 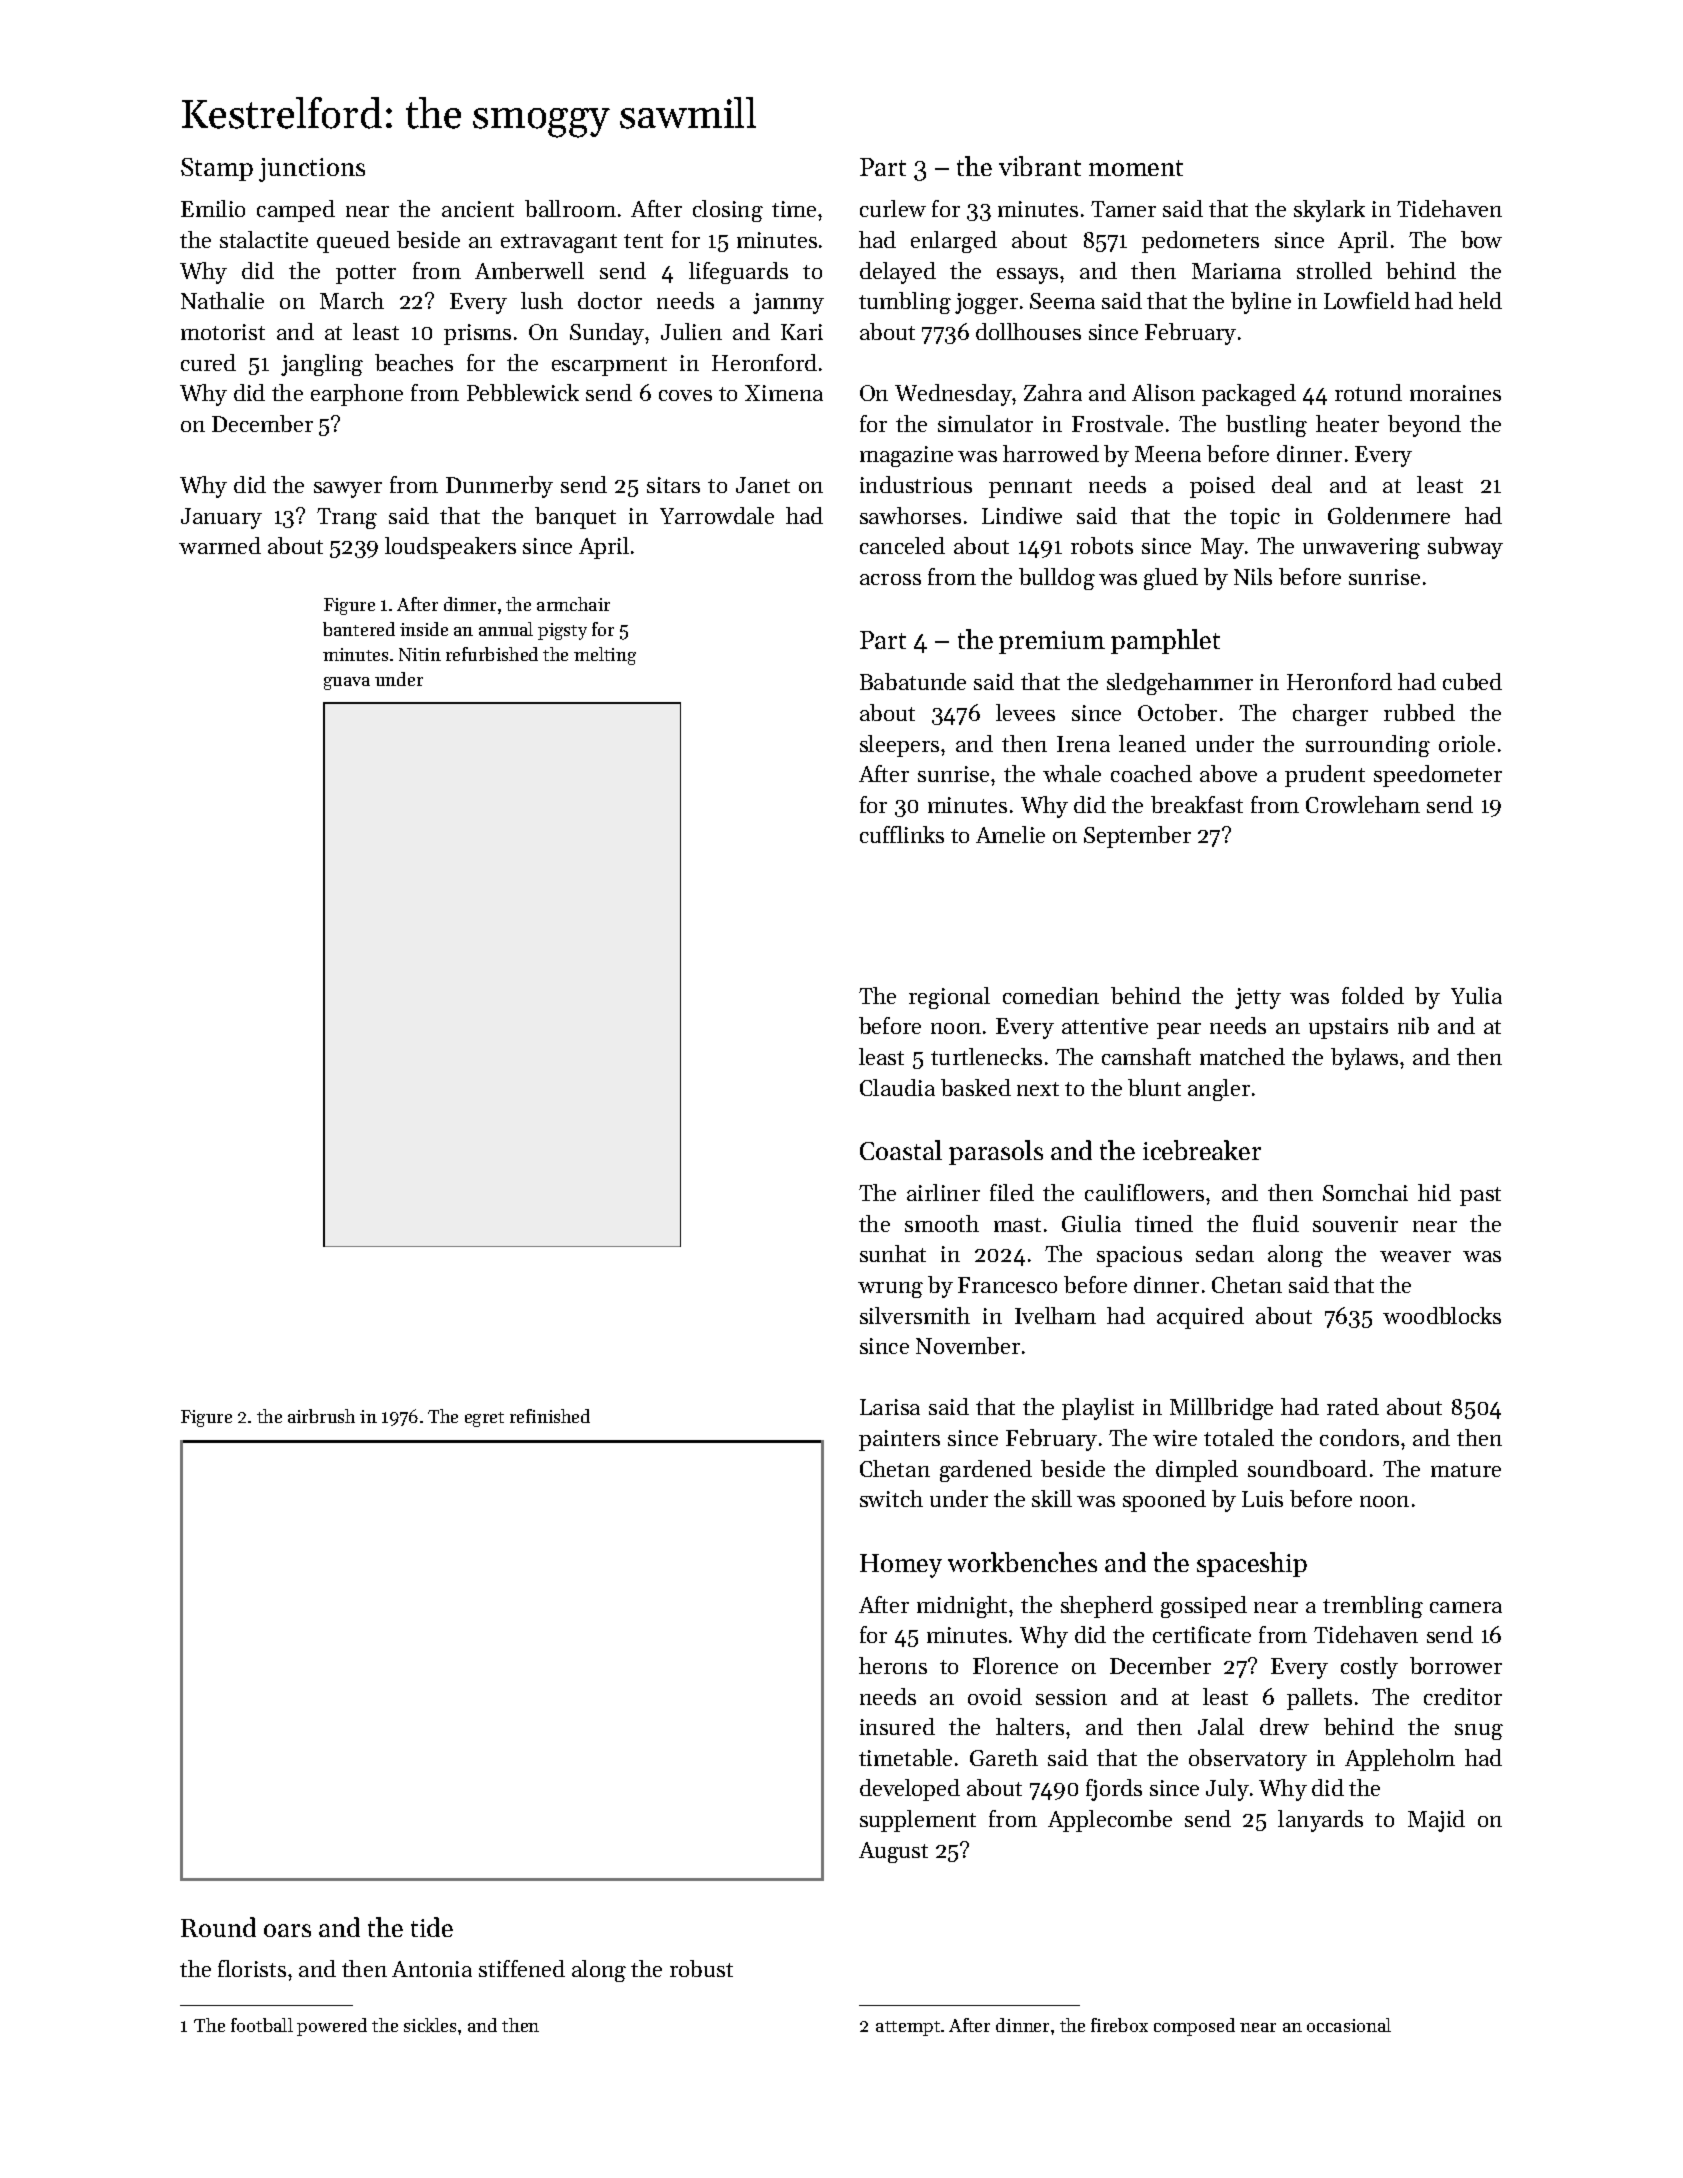 I want to click on occasional, so click(x=1349, y=2025).
